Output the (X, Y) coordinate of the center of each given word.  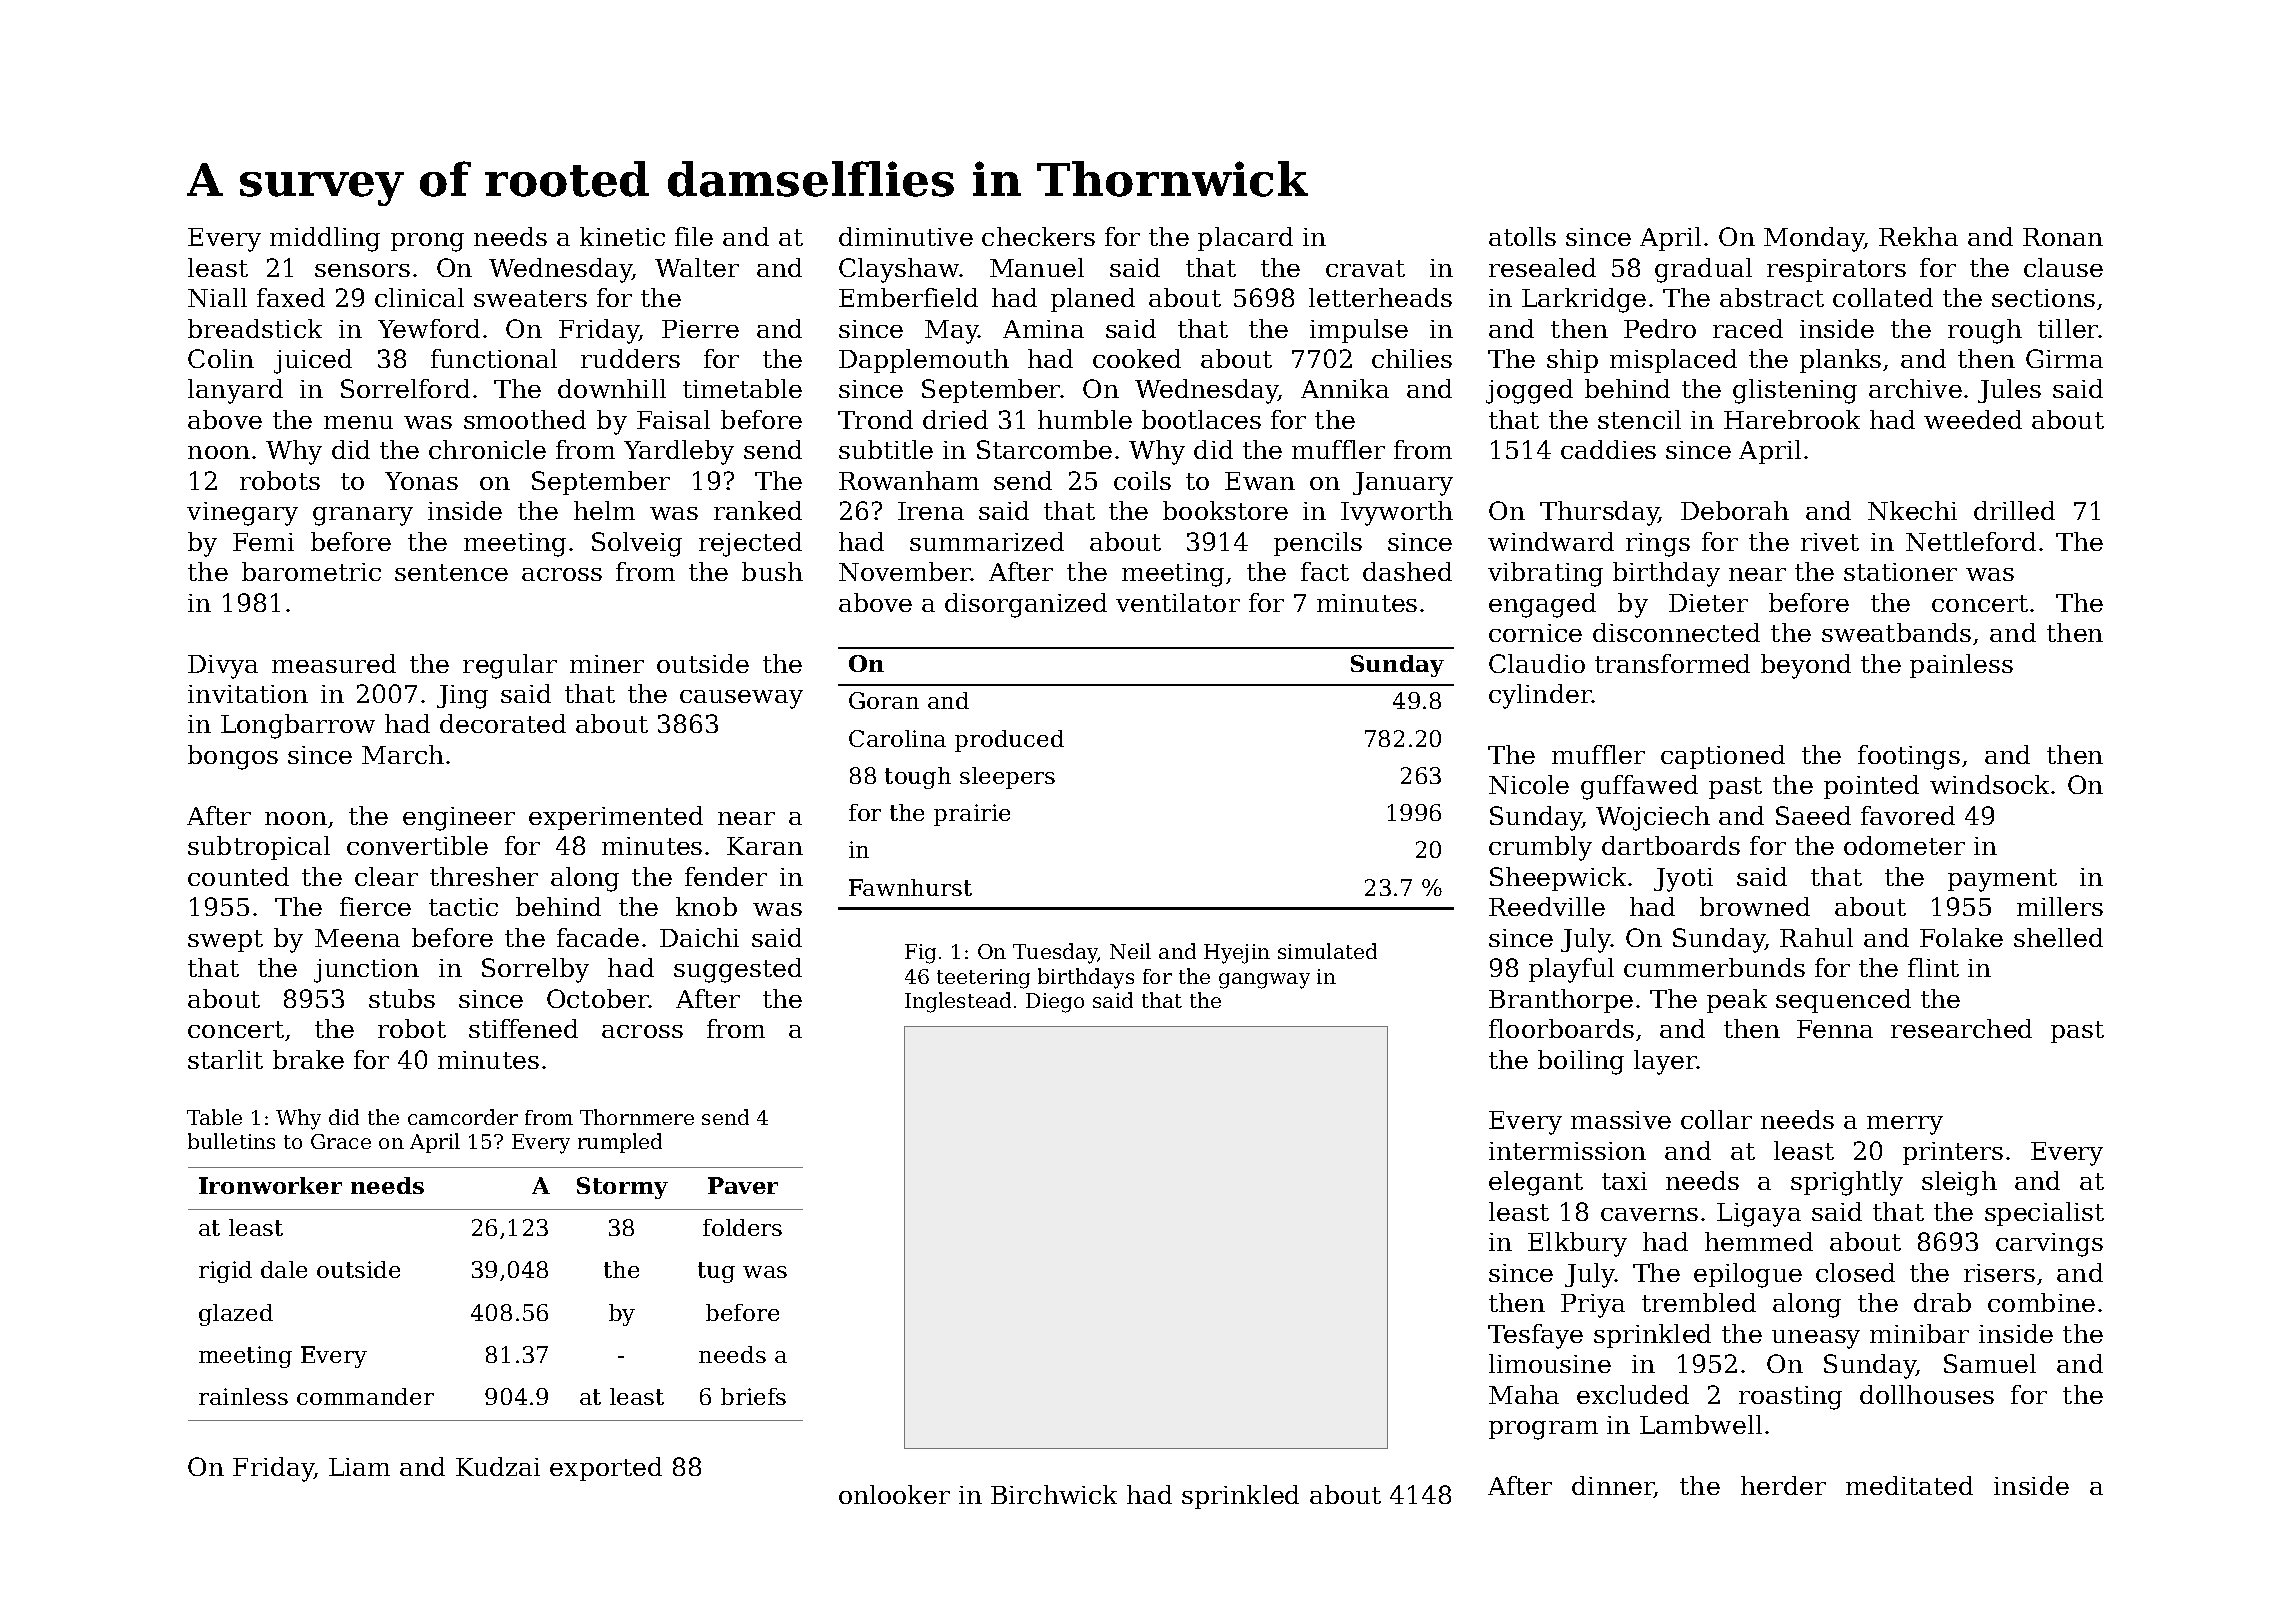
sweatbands (1896, 632)
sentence (451, 572)
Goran (884, 700)
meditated (1909, 1485)
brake (308, 1059)
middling (325, 239)
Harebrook (1792, 419)
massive (1621, 1120)
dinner (1613, 1487)
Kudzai (498, 1466)
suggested (738, 970)
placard (1245, 239)
